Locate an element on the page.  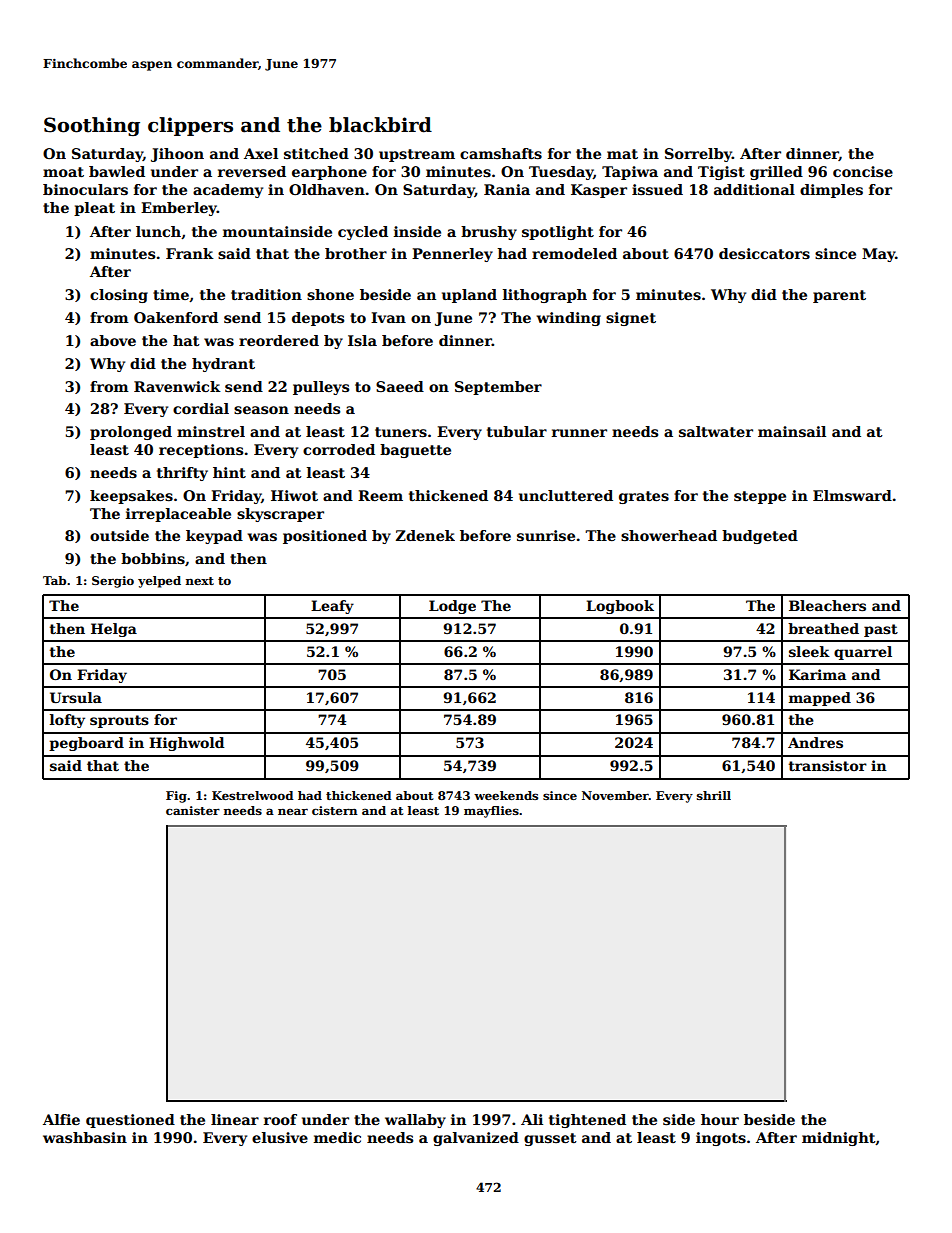
cycled is located at coordinates (363, 233).
